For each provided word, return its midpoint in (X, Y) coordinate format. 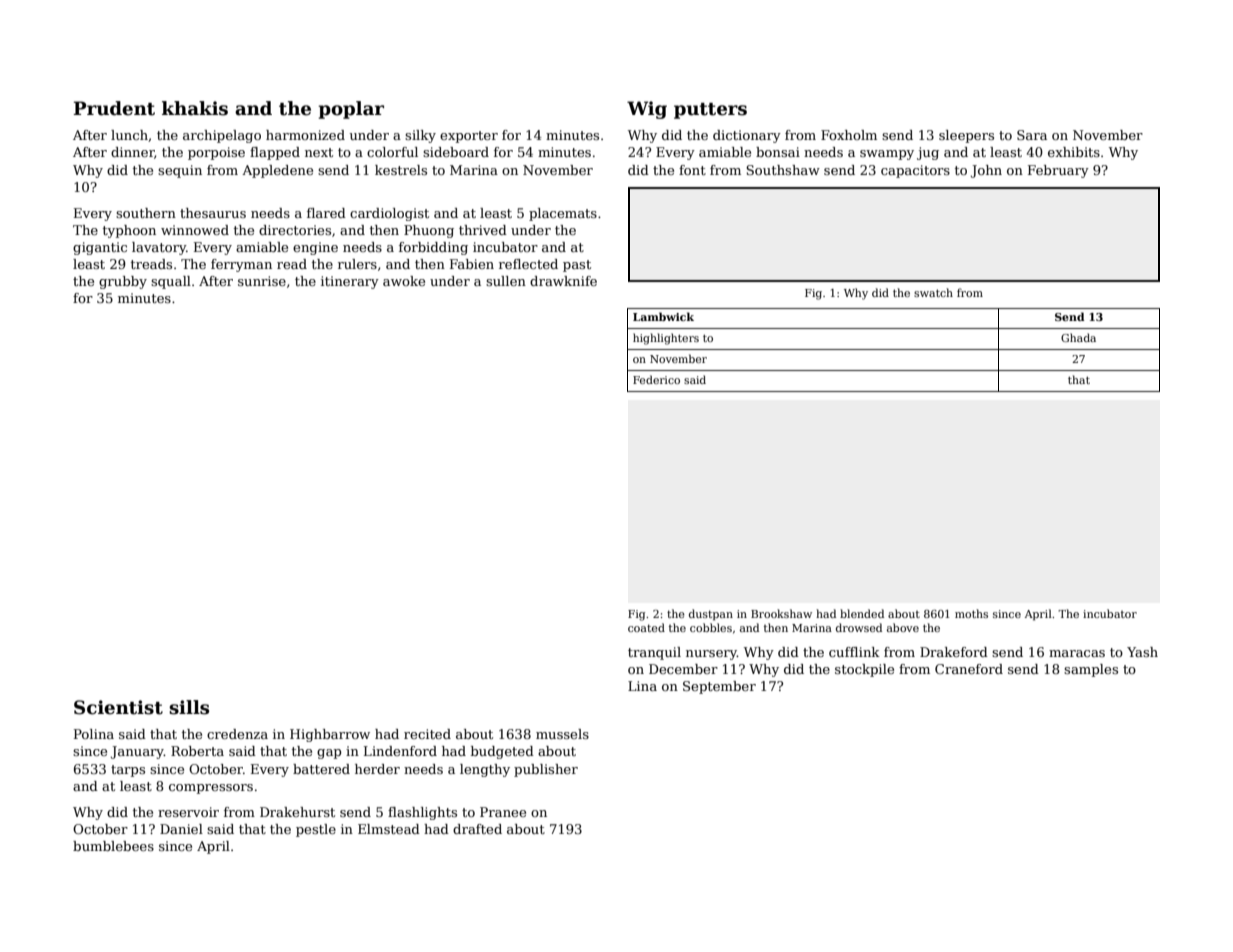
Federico (656, 379)
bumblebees (113, 846)
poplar (351, 110)
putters (710, 111)
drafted (477, 829)
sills (189, 707)
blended (862, 613)
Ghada (1078, 337)
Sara (1032, 135)
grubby (123, 282)
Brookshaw (781, 613)
